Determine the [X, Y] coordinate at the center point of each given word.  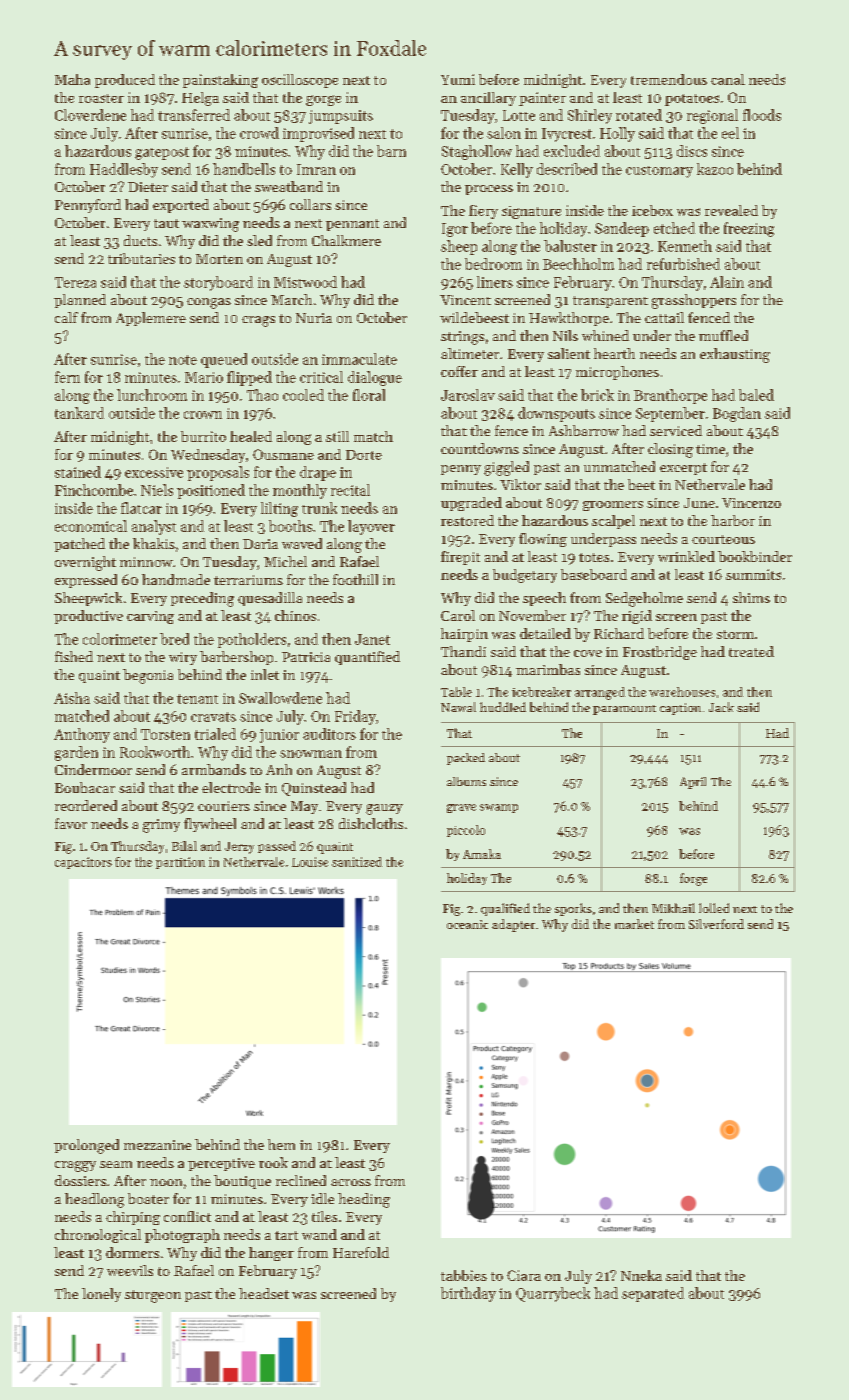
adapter [513, 925]
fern [67, 377]
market [634, 924]
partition [180, 863]
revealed [731, 210]
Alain [727, 282]
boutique [242, 1182]
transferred [194, 115]
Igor [455, 230]
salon [504, 133]
